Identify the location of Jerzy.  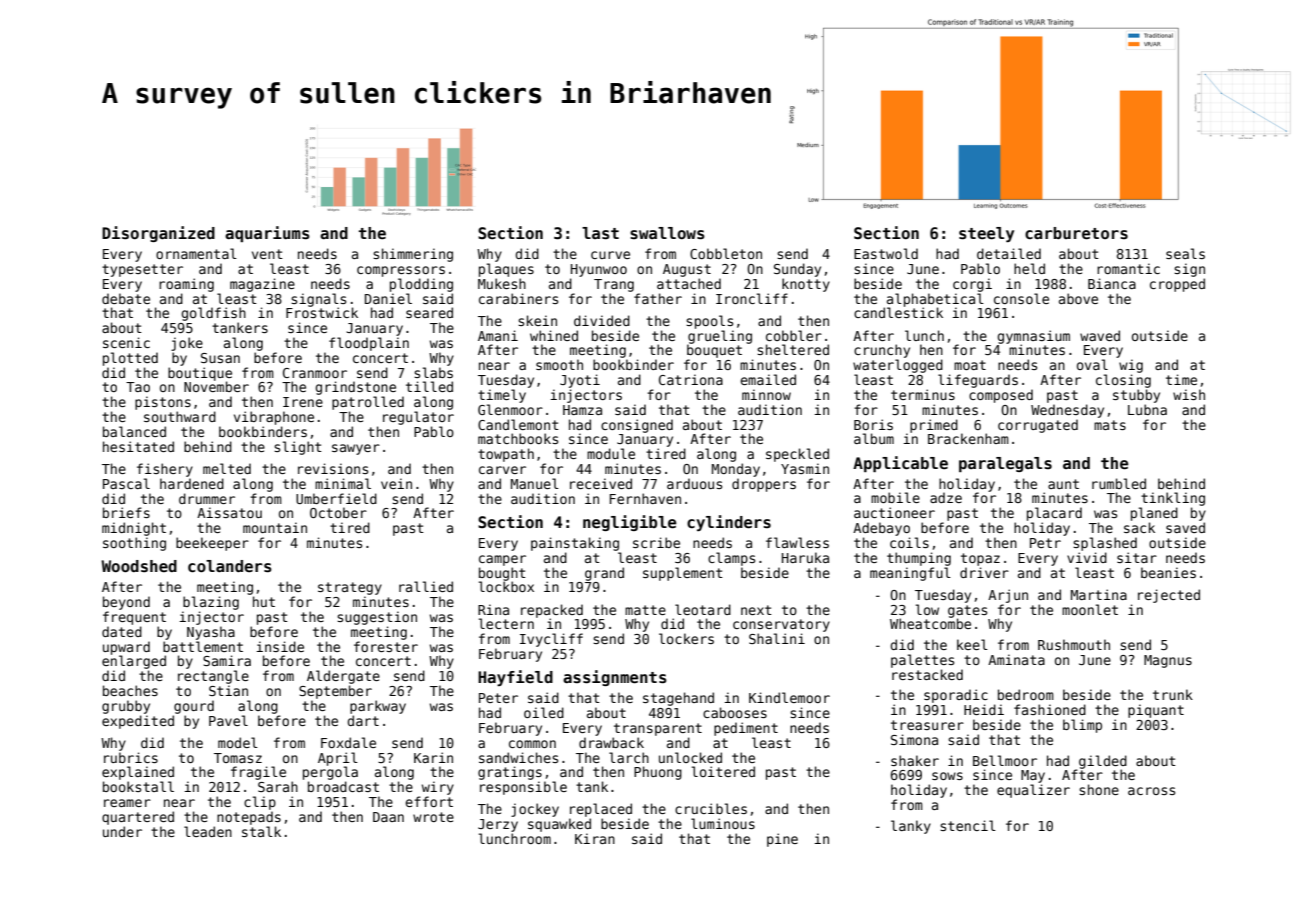
(498, 825).
